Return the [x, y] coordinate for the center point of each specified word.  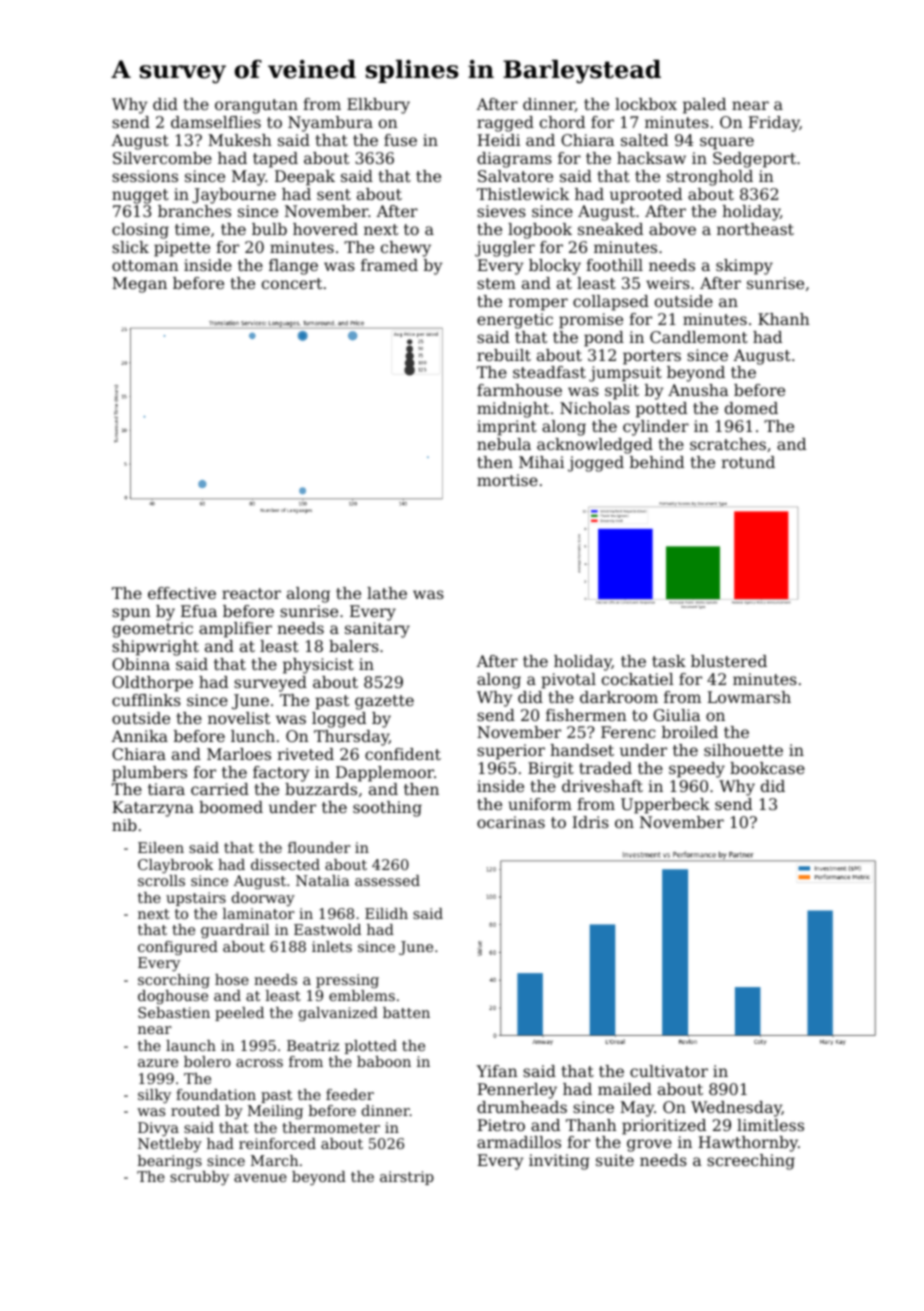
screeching [751, 1162]
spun [131, 614]
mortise [507, 480]
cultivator [669, 1071]
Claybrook [175, 866]
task [669, 661]
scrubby [199, 1178]
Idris [590, 822]
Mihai [541, 462]
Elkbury [378, 106]
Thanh [591, 1125]
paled [704, 106]
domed [751, 408]
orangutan [256, 106]
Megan [139, 285]
